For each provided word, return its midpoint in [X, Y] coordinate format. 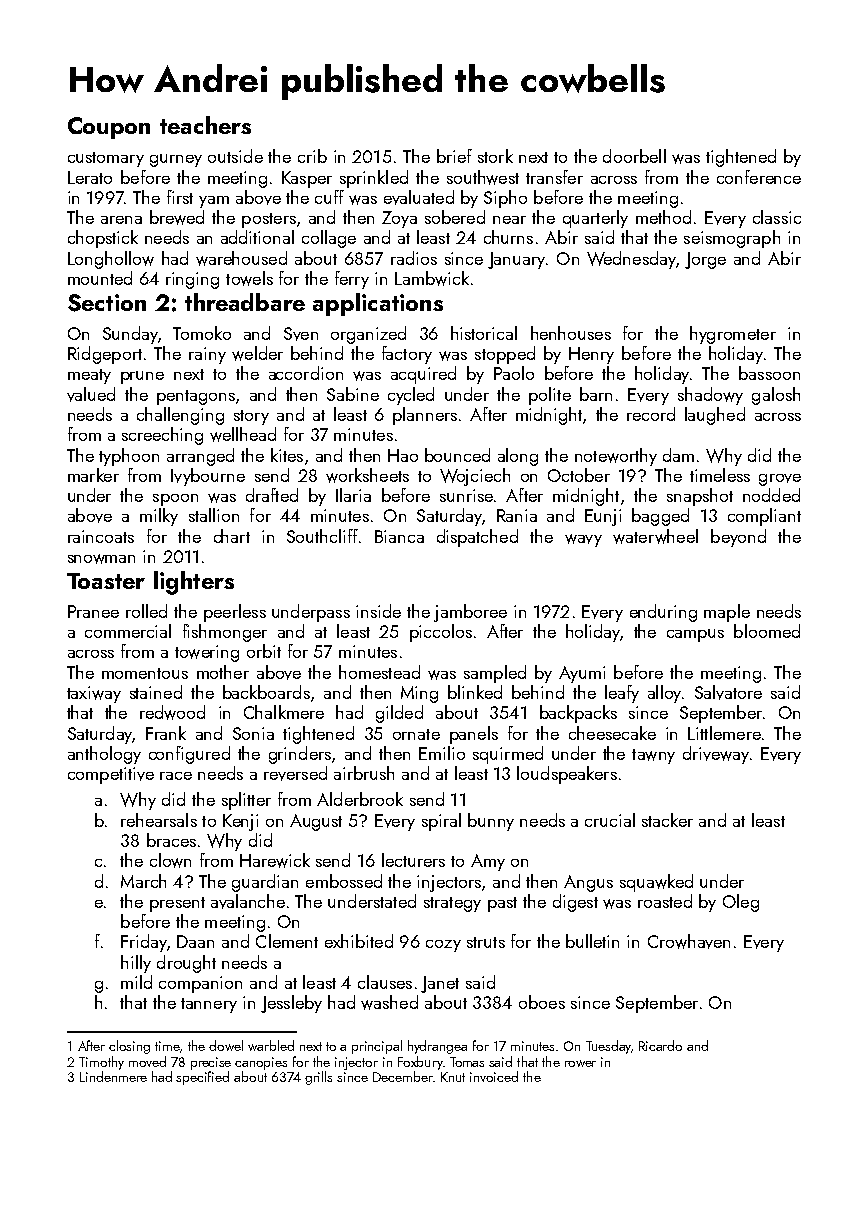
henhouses [571, 333]
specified [202, 1078]
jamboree [470, 613]
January [516, 260]
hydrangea [437, 1047]
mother [223, 672]
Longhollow [111, 260]
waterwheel [655, 536]
